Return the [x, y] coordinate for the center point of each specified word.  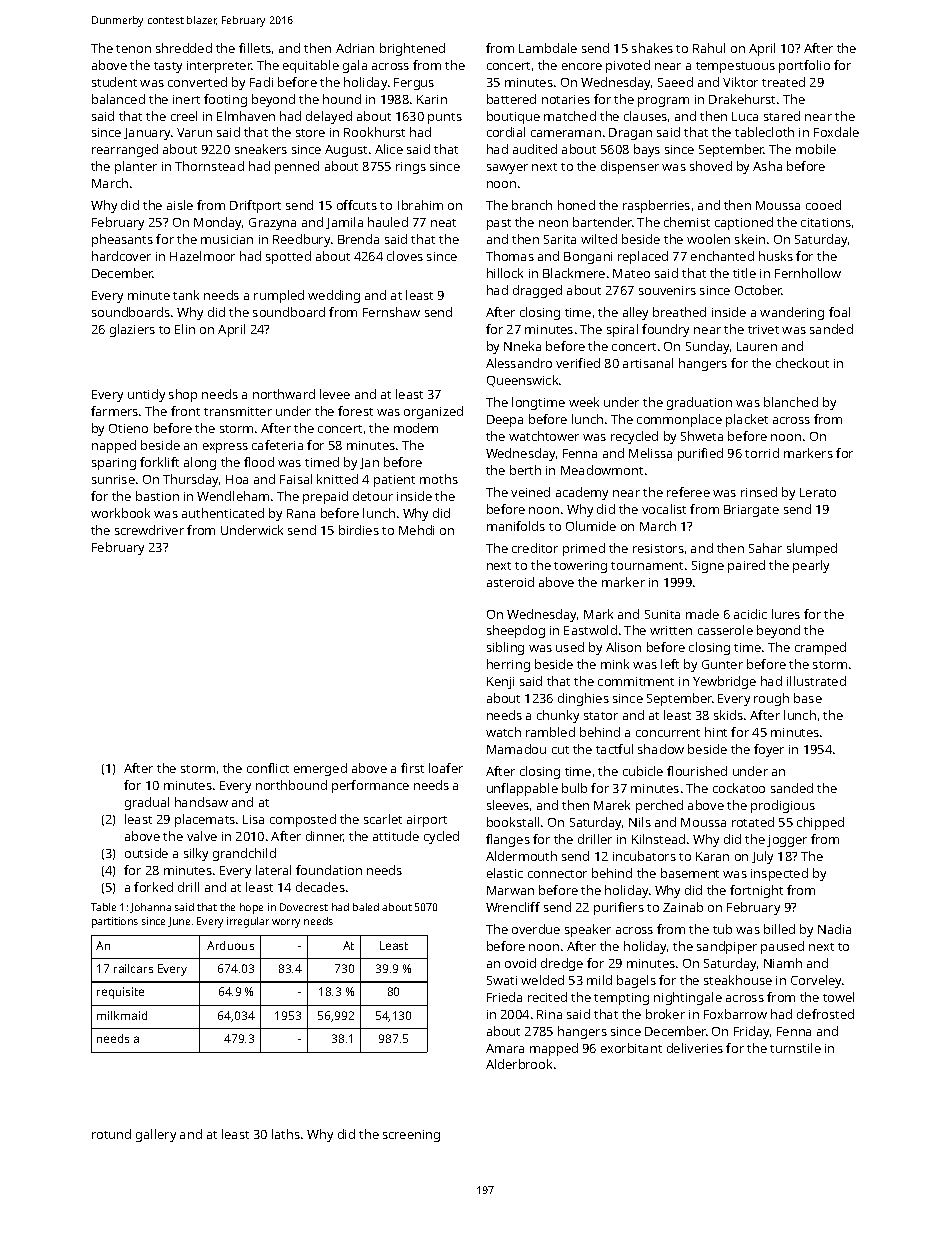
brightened [412, 49]
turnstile [795, 1048]
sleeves [508, 805]
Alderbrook [519, 1064]
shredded [184, 48]
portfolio [804, 66]
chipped [820, 823]
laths [286, 1134]
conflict [268, 768]
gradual [147, 803]
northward [284, 394]
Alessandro [519, 363]
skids [728, 715]
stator [601, 716]
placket [747, 420]
